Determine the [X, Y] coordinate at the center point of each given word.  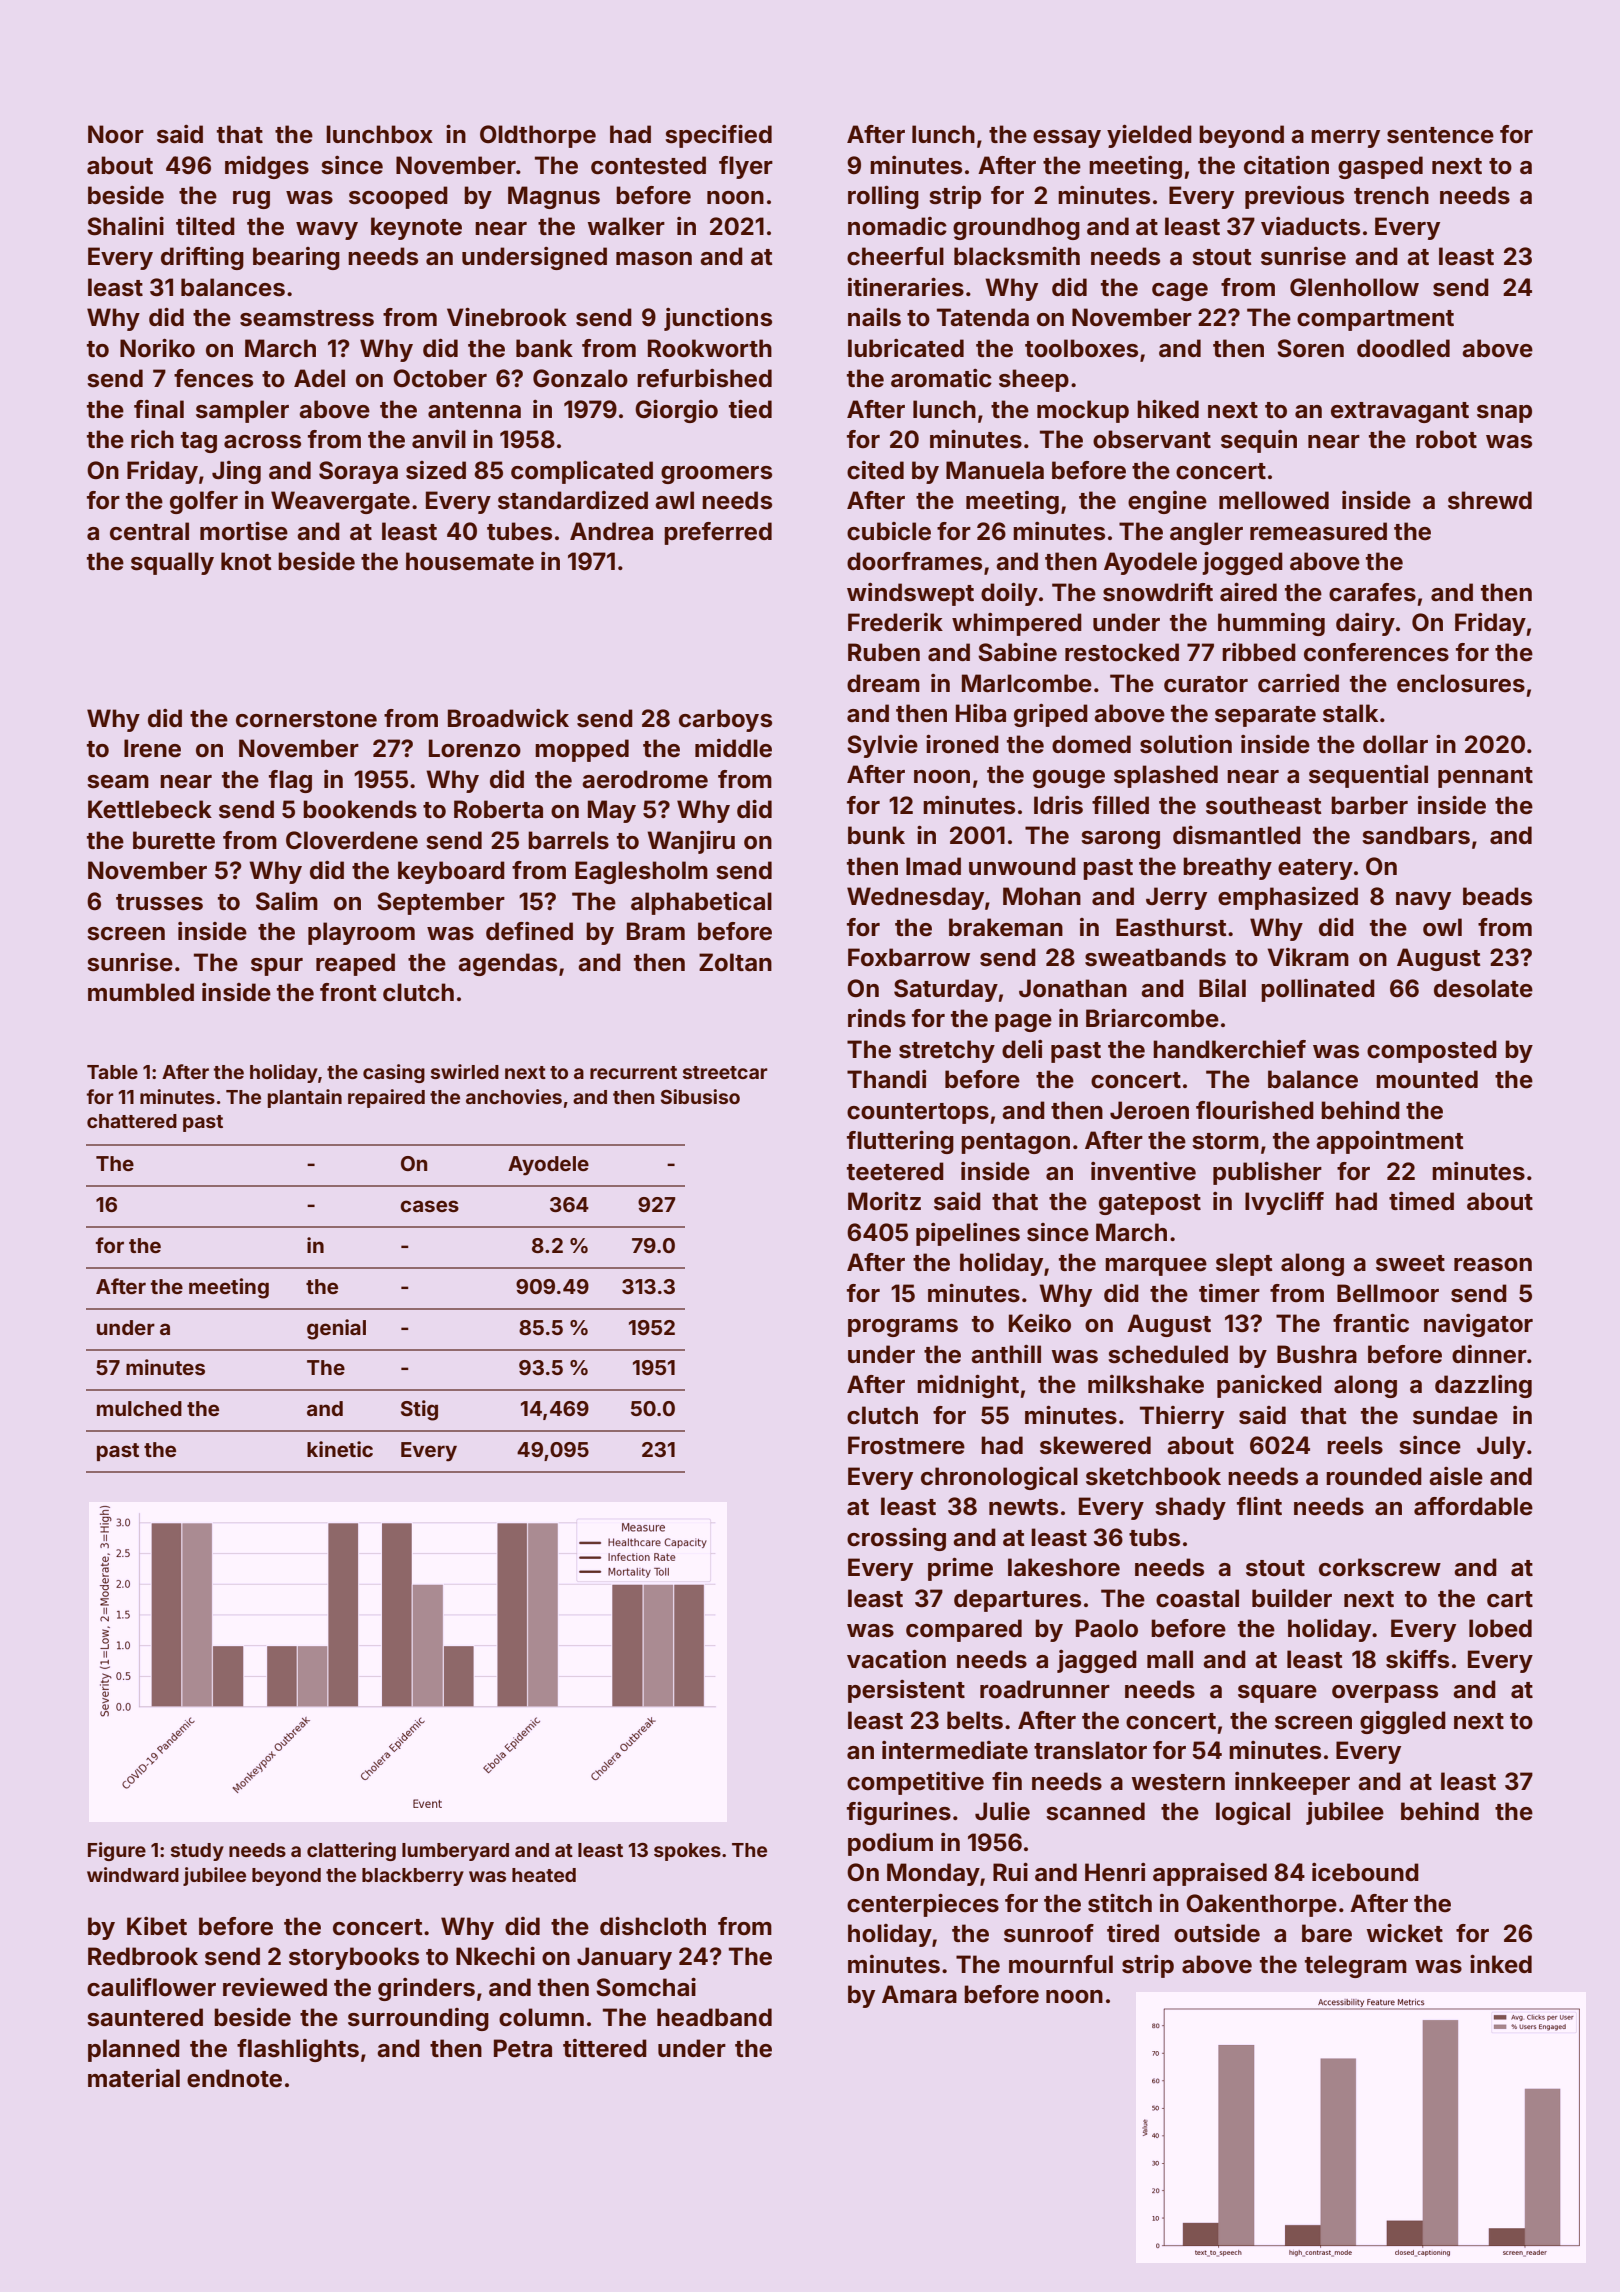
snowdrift [1158, 592]
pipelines [968, 1234]
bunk [876, 835]
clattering [351, 1851]
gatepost [1150, 1204]
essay [1067, 139]
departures [1017, 1600]
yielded [1149, 136]
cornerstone [306, 719]
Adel [319, 378]
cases [429, 1206]
